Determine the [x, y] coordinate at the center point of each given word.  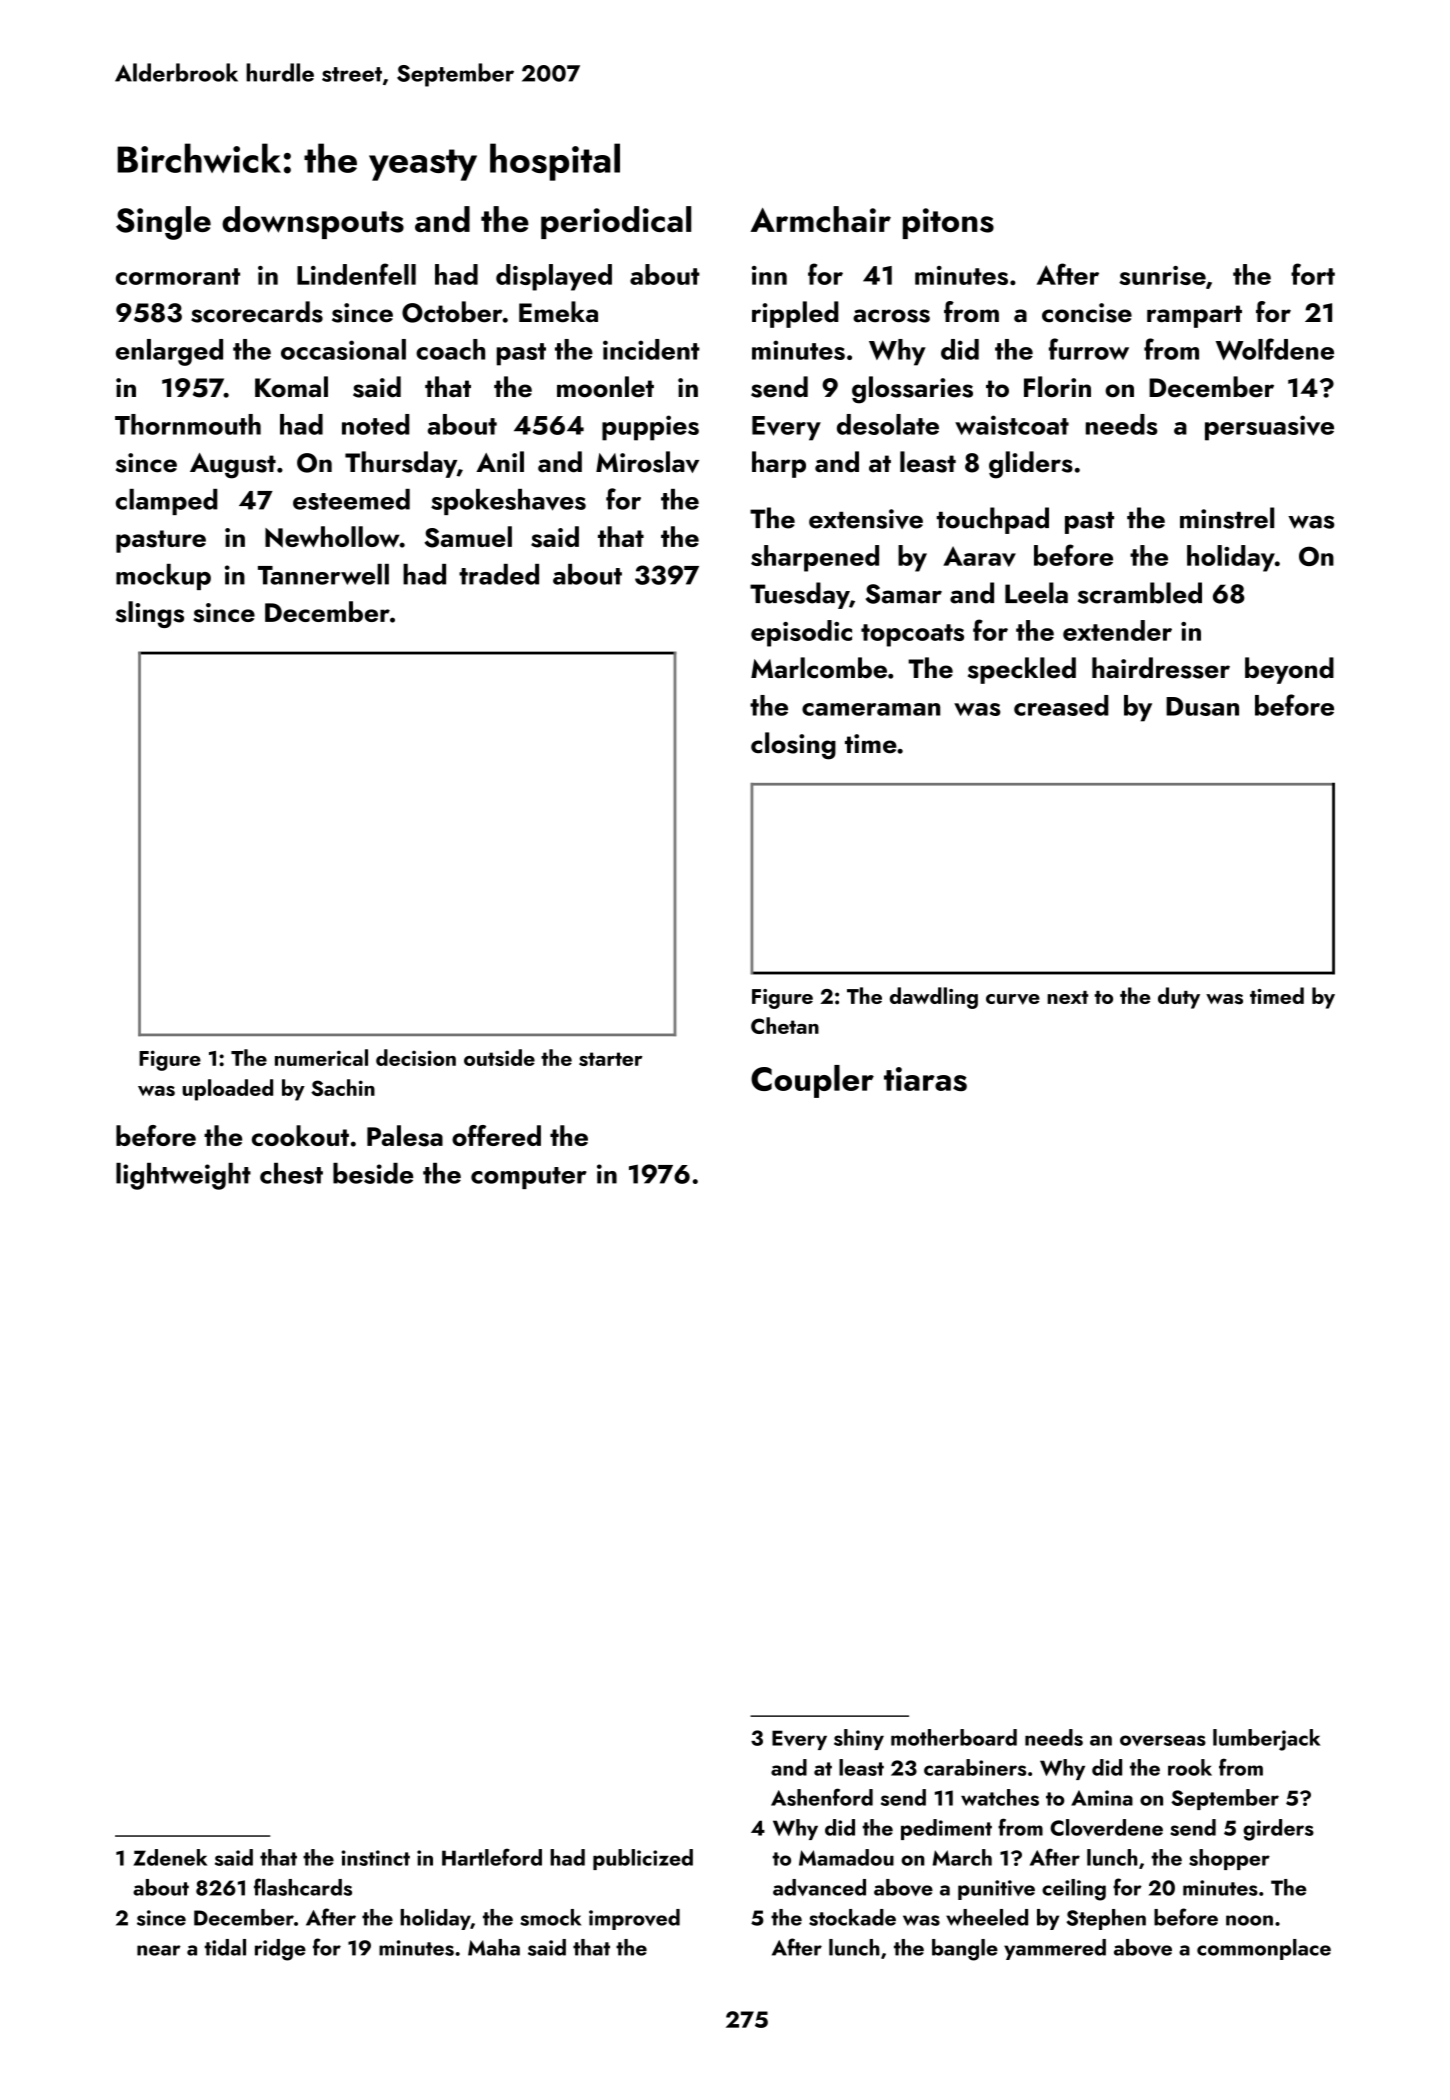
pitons [948, 223]
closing [793, 746]
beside [373, 1173]
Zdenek [170, 1857]
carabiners [975, 1767]
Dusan [1202, 706]
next [1067, 997]
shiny [859, 1739]
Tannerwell [323, 574]
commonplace [1264, 1949]
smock [550, 1917]
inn [769, 275]
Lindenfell [356, 274]
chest [291, 1173]
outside [499, 1057]
